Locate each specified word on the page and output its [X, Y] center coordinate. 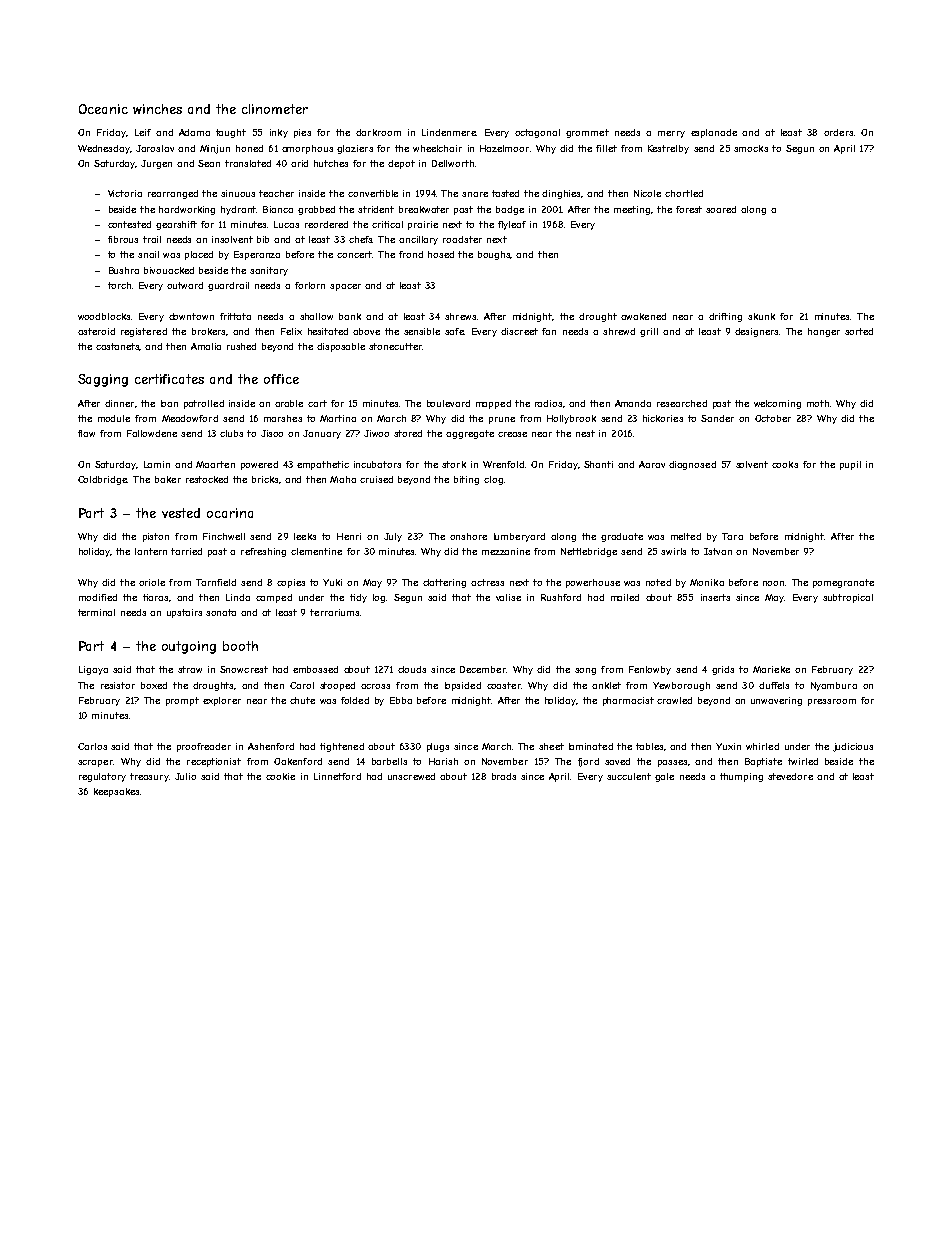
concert [355, 254]
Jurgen [156, 164]
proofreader [204, 747]
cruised [376, 479]
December [483, 669]
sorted [859, 331]
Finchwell [224, 536]
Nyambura [834, 686]
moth [818, 403]
